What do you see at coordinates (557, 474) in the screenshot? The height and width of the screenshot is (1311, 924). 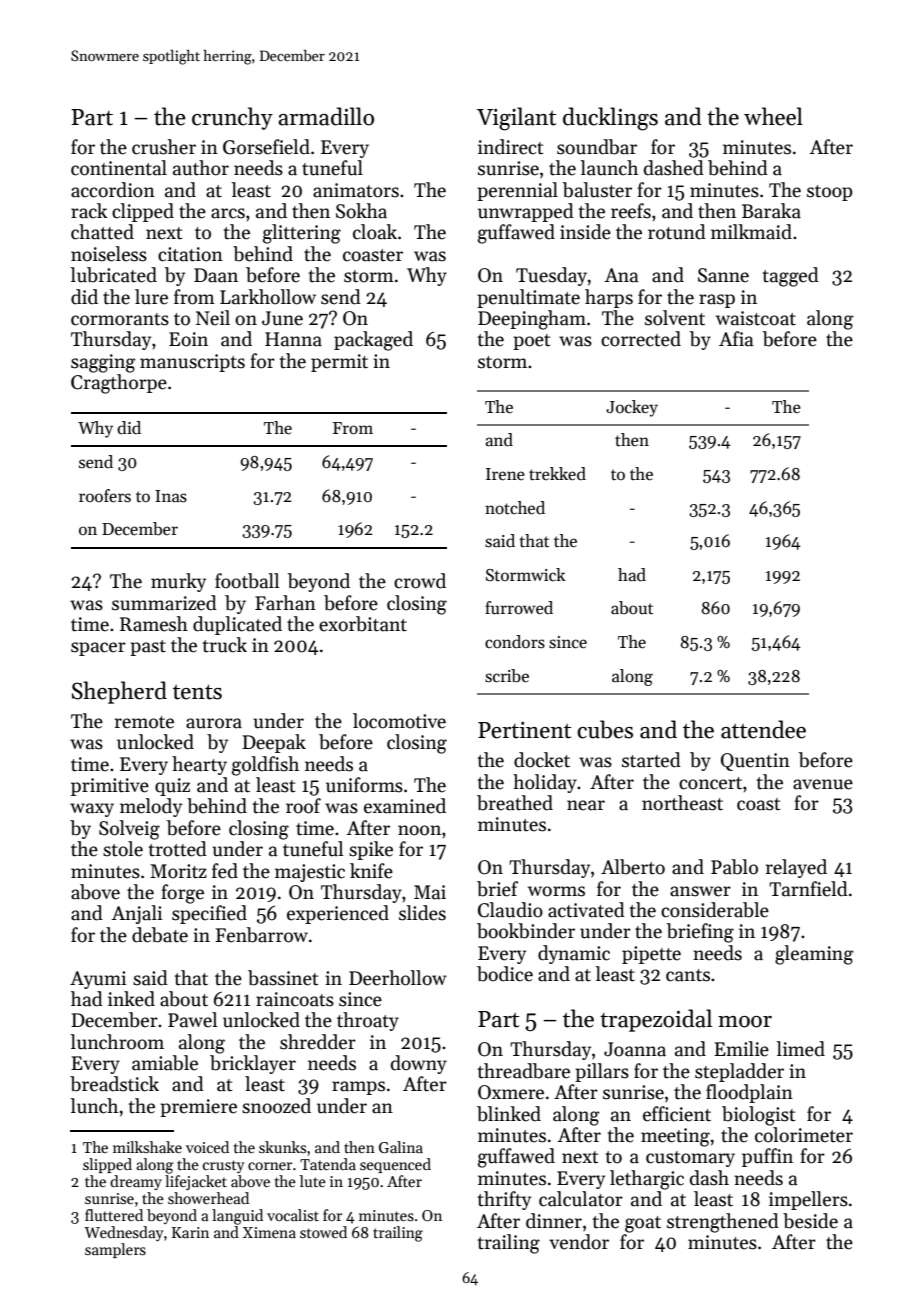 I see `trekked` at bounding box center [557, 474].
